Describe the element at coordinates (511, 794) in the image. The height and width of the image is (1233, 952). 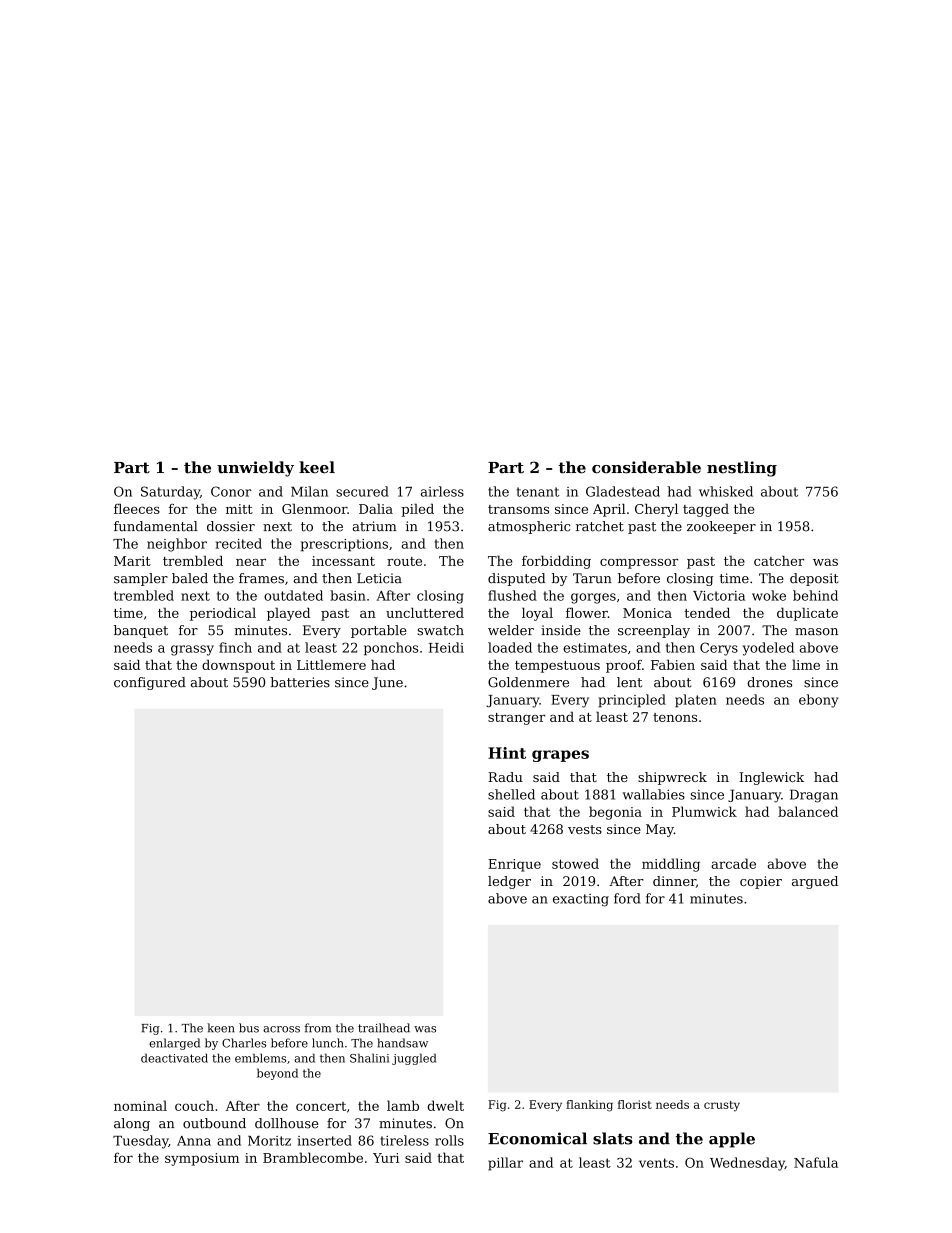
I see `shelled` at that location.
